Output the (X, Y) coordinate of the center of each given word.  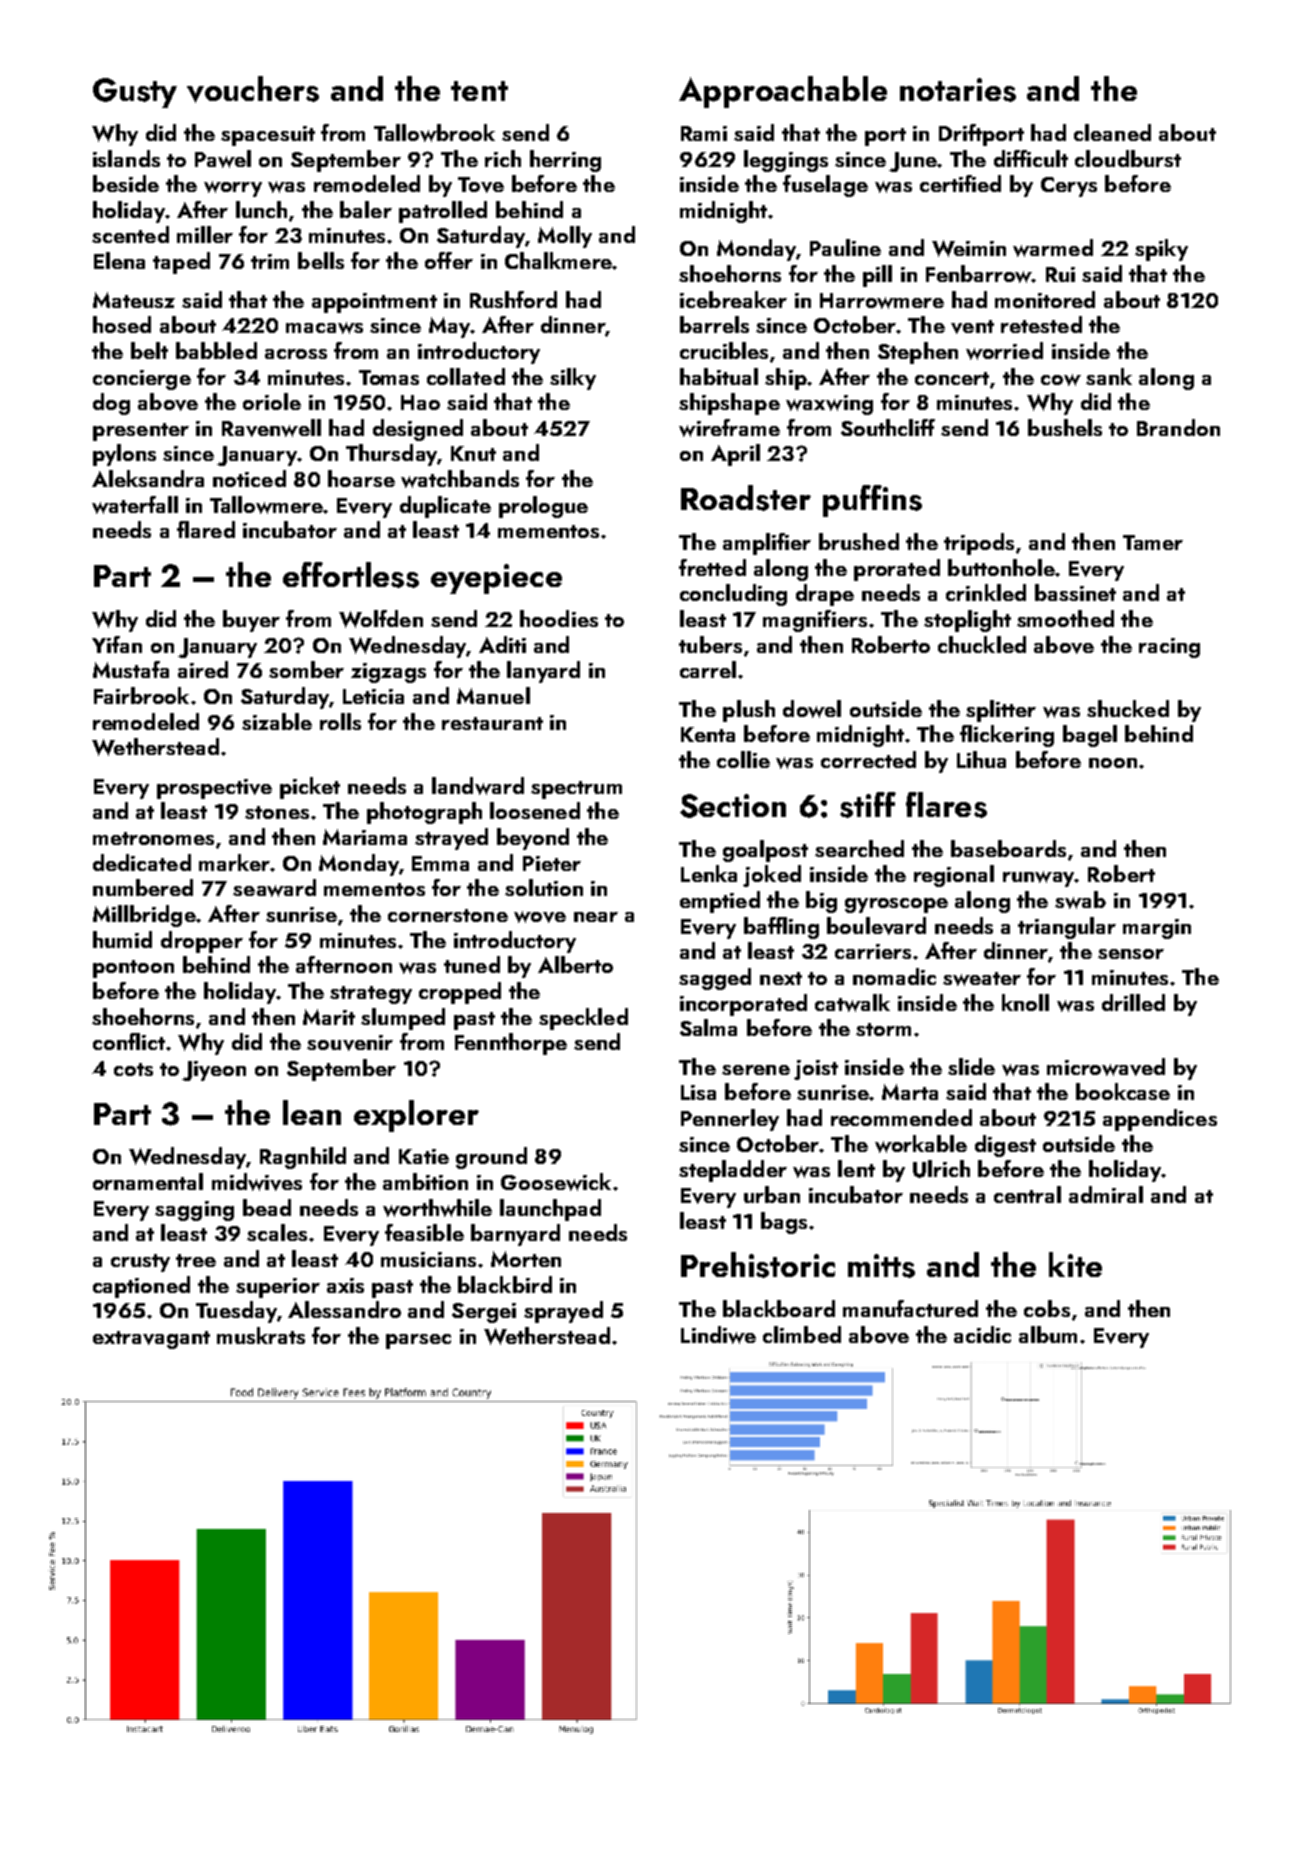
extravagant (151, 1340)
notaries (958, 90)
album (1048, 1334)
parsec (418, 1341)
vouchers (253, 89)
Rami (704, 133)
